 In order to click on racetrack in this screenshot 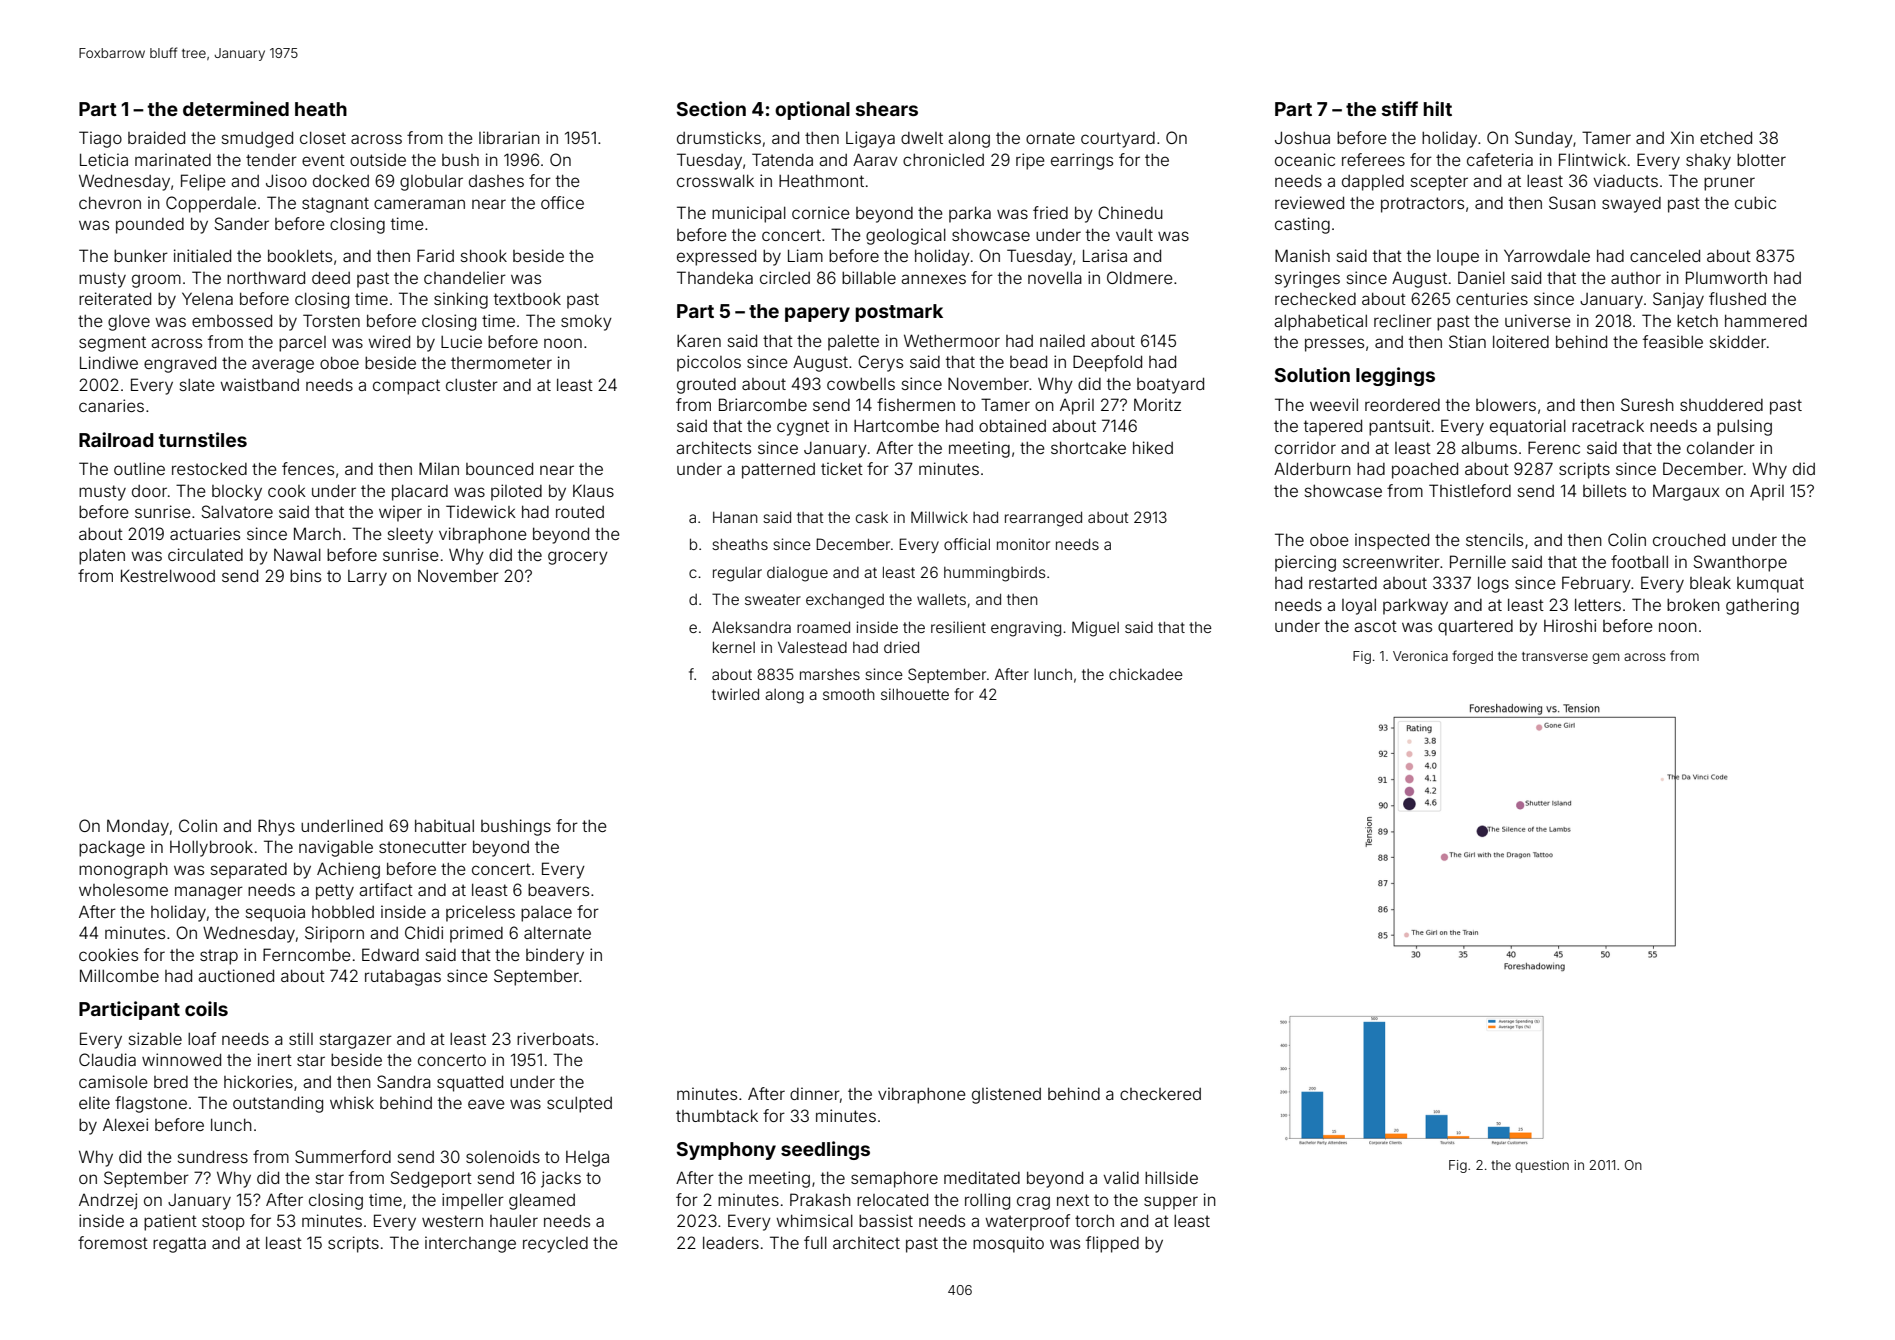, I will do `click(1608, 426)`.
